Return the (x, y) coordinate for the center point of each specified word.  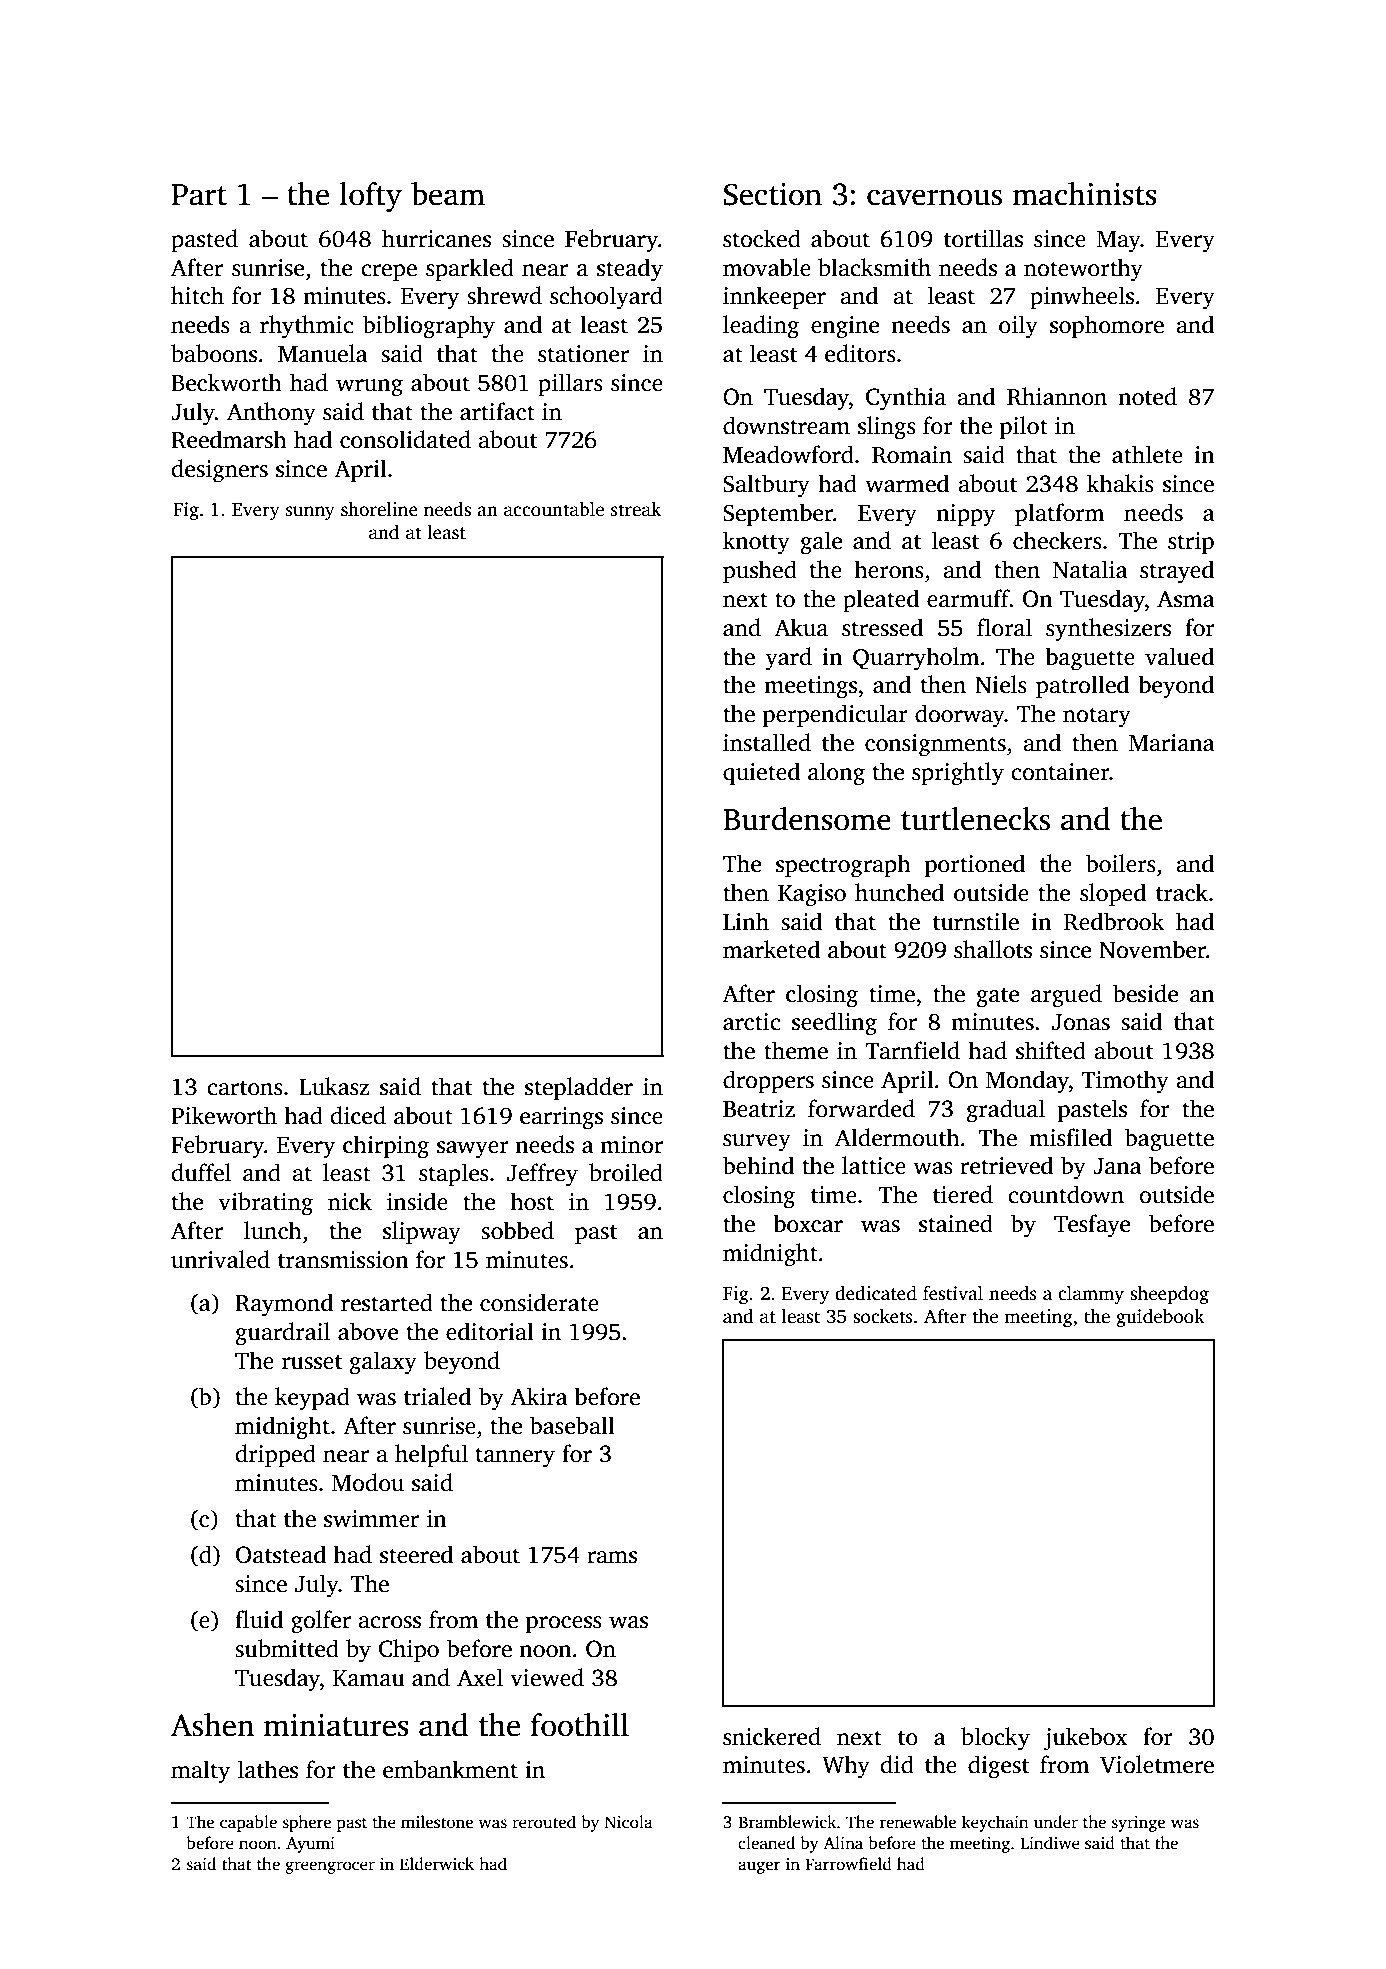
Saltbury (766, 486)
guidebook (1160, 1318)
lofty (370, 197)
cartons (245, 1088)
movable (767, 267)
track (1182, 892)
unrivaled (220, 1259)
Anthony (271, 414)
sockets (883, 1316)
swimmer (371, 1519)
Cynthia (906, 399)
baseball (572, 1425)
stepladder (579, 1088)
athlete (1147, 454)
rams (612, 1557)
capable (248, 1823)
